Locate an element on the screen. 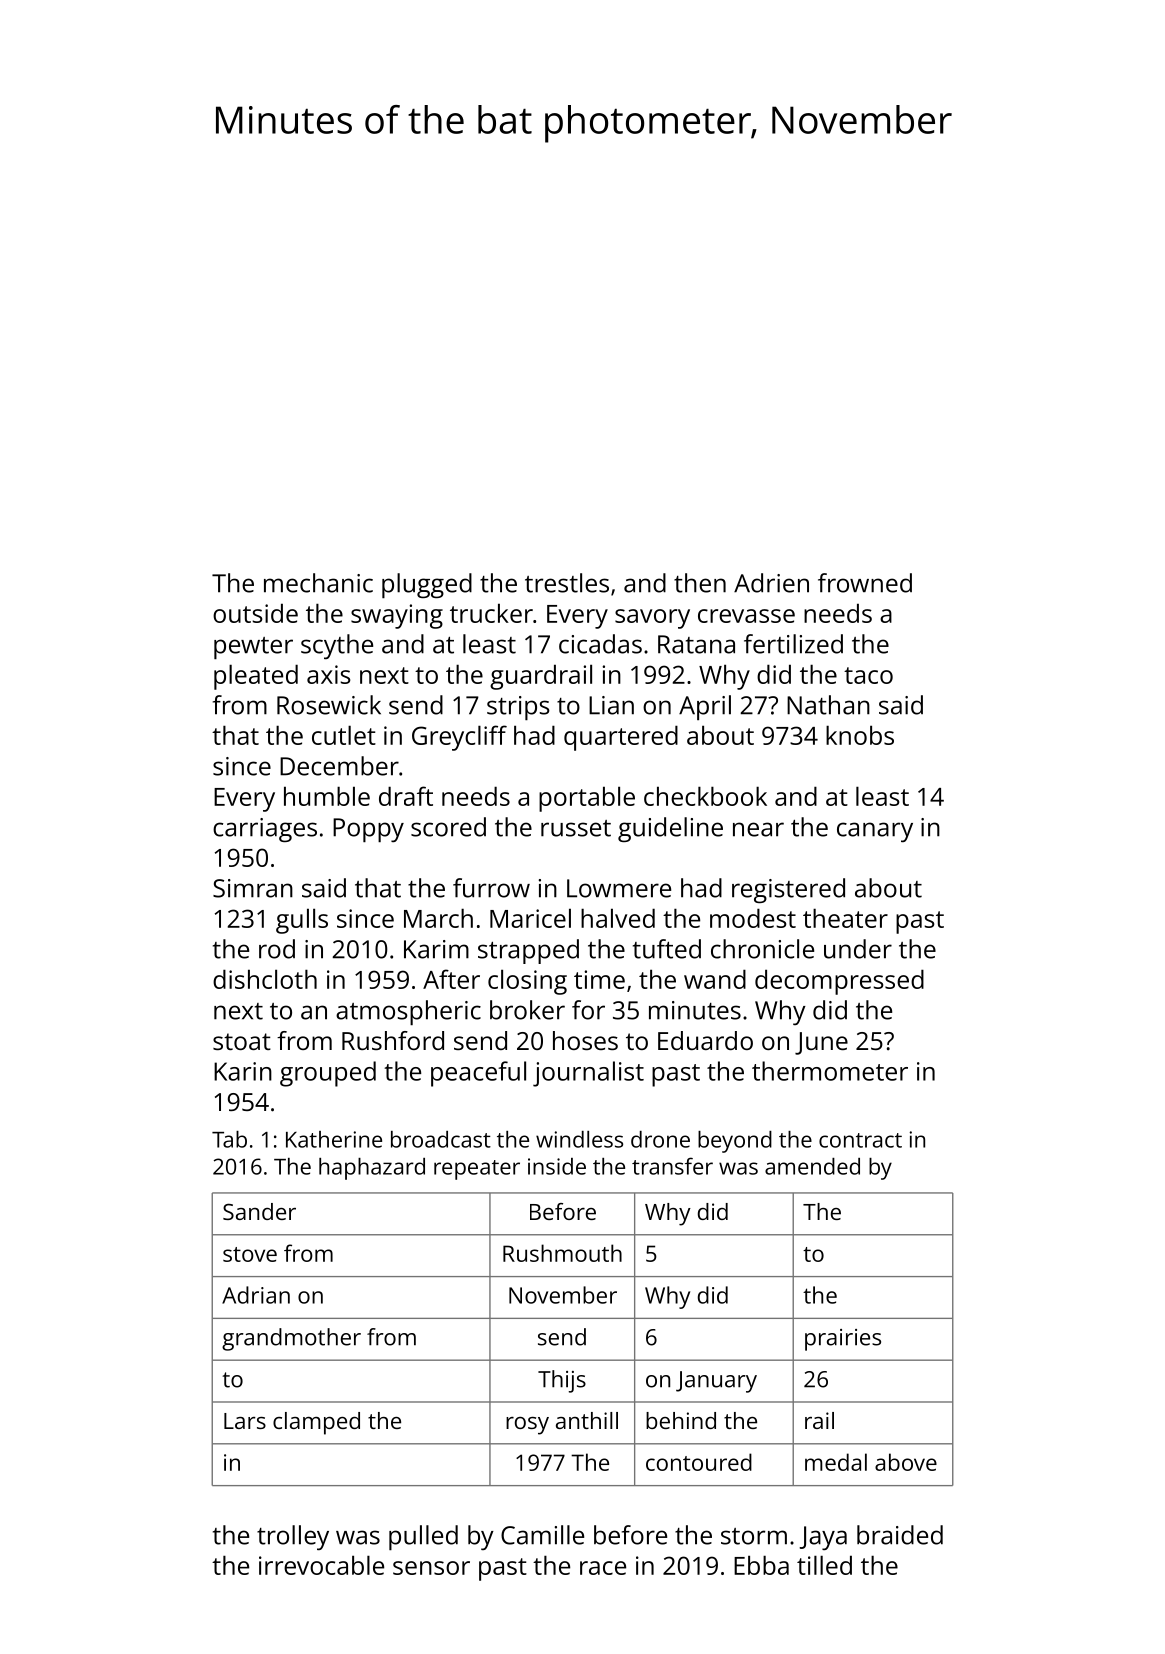  January is located at coordinates (716, 1382).
